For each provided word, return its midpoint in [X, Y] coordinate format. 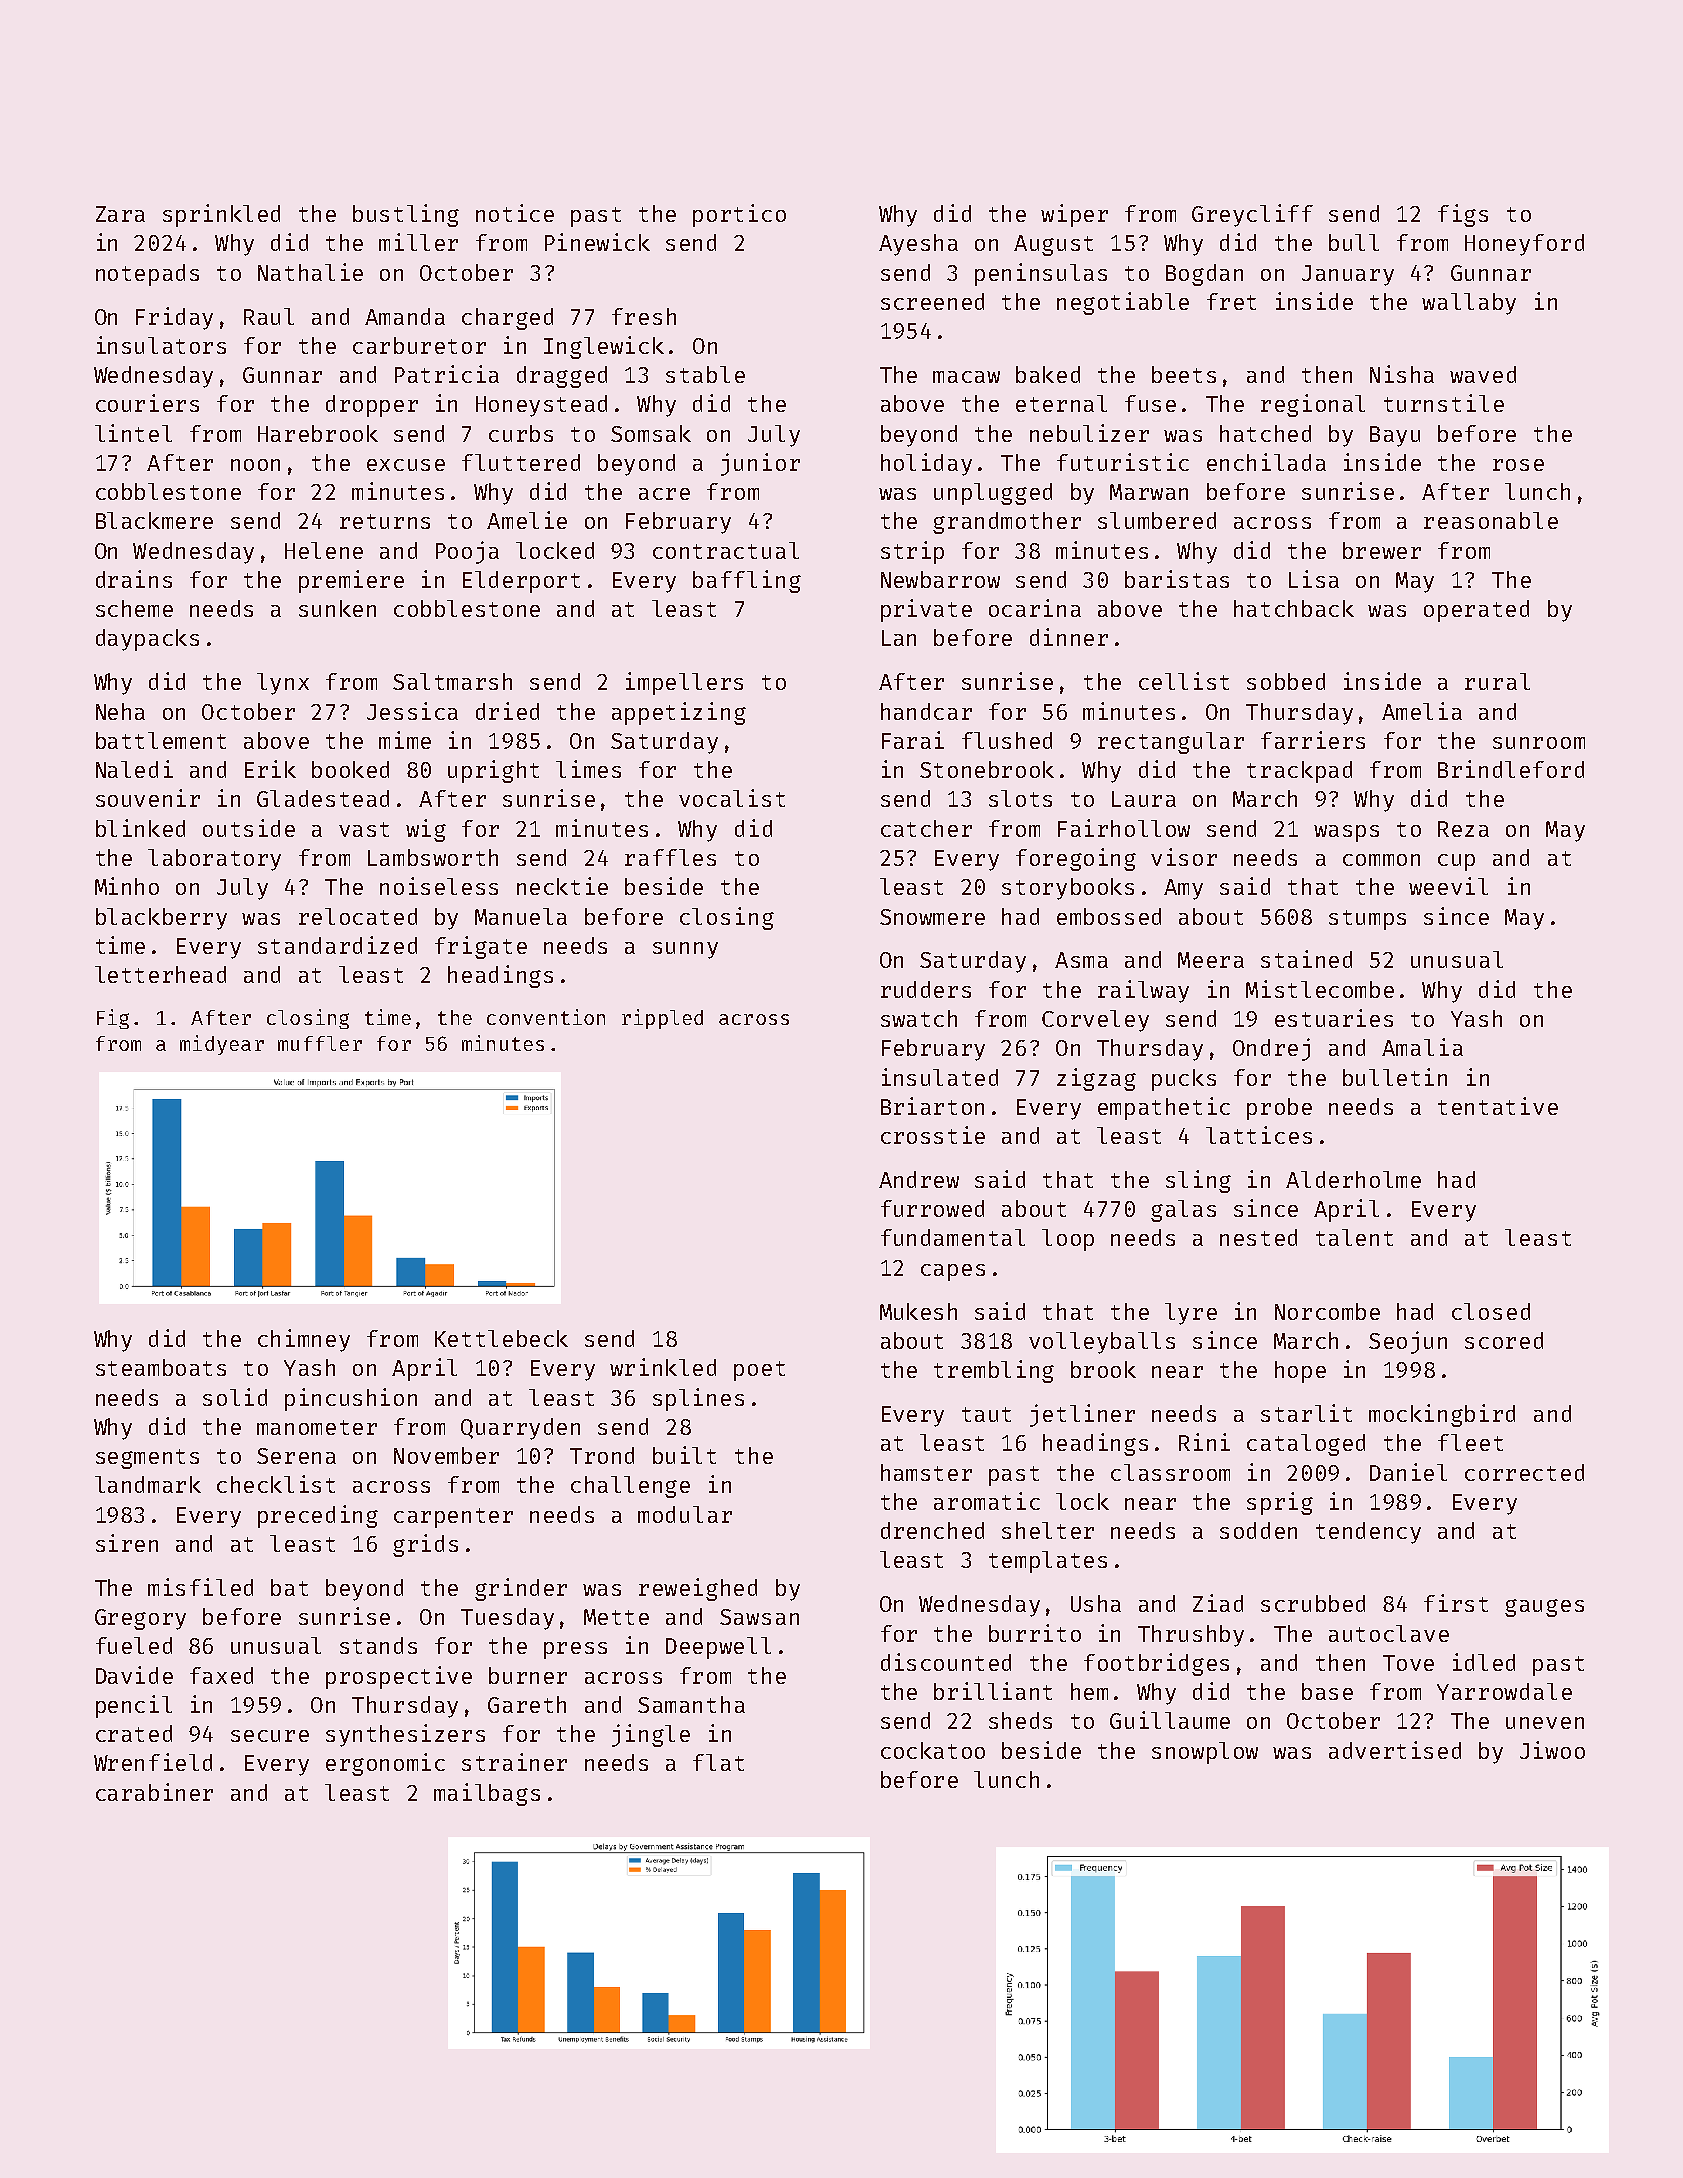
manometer [317, 1427]
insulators [161, 345]
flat [718, 1762]
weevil [1448, 886]
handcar [926, 711]
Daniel [1408, 1472]
